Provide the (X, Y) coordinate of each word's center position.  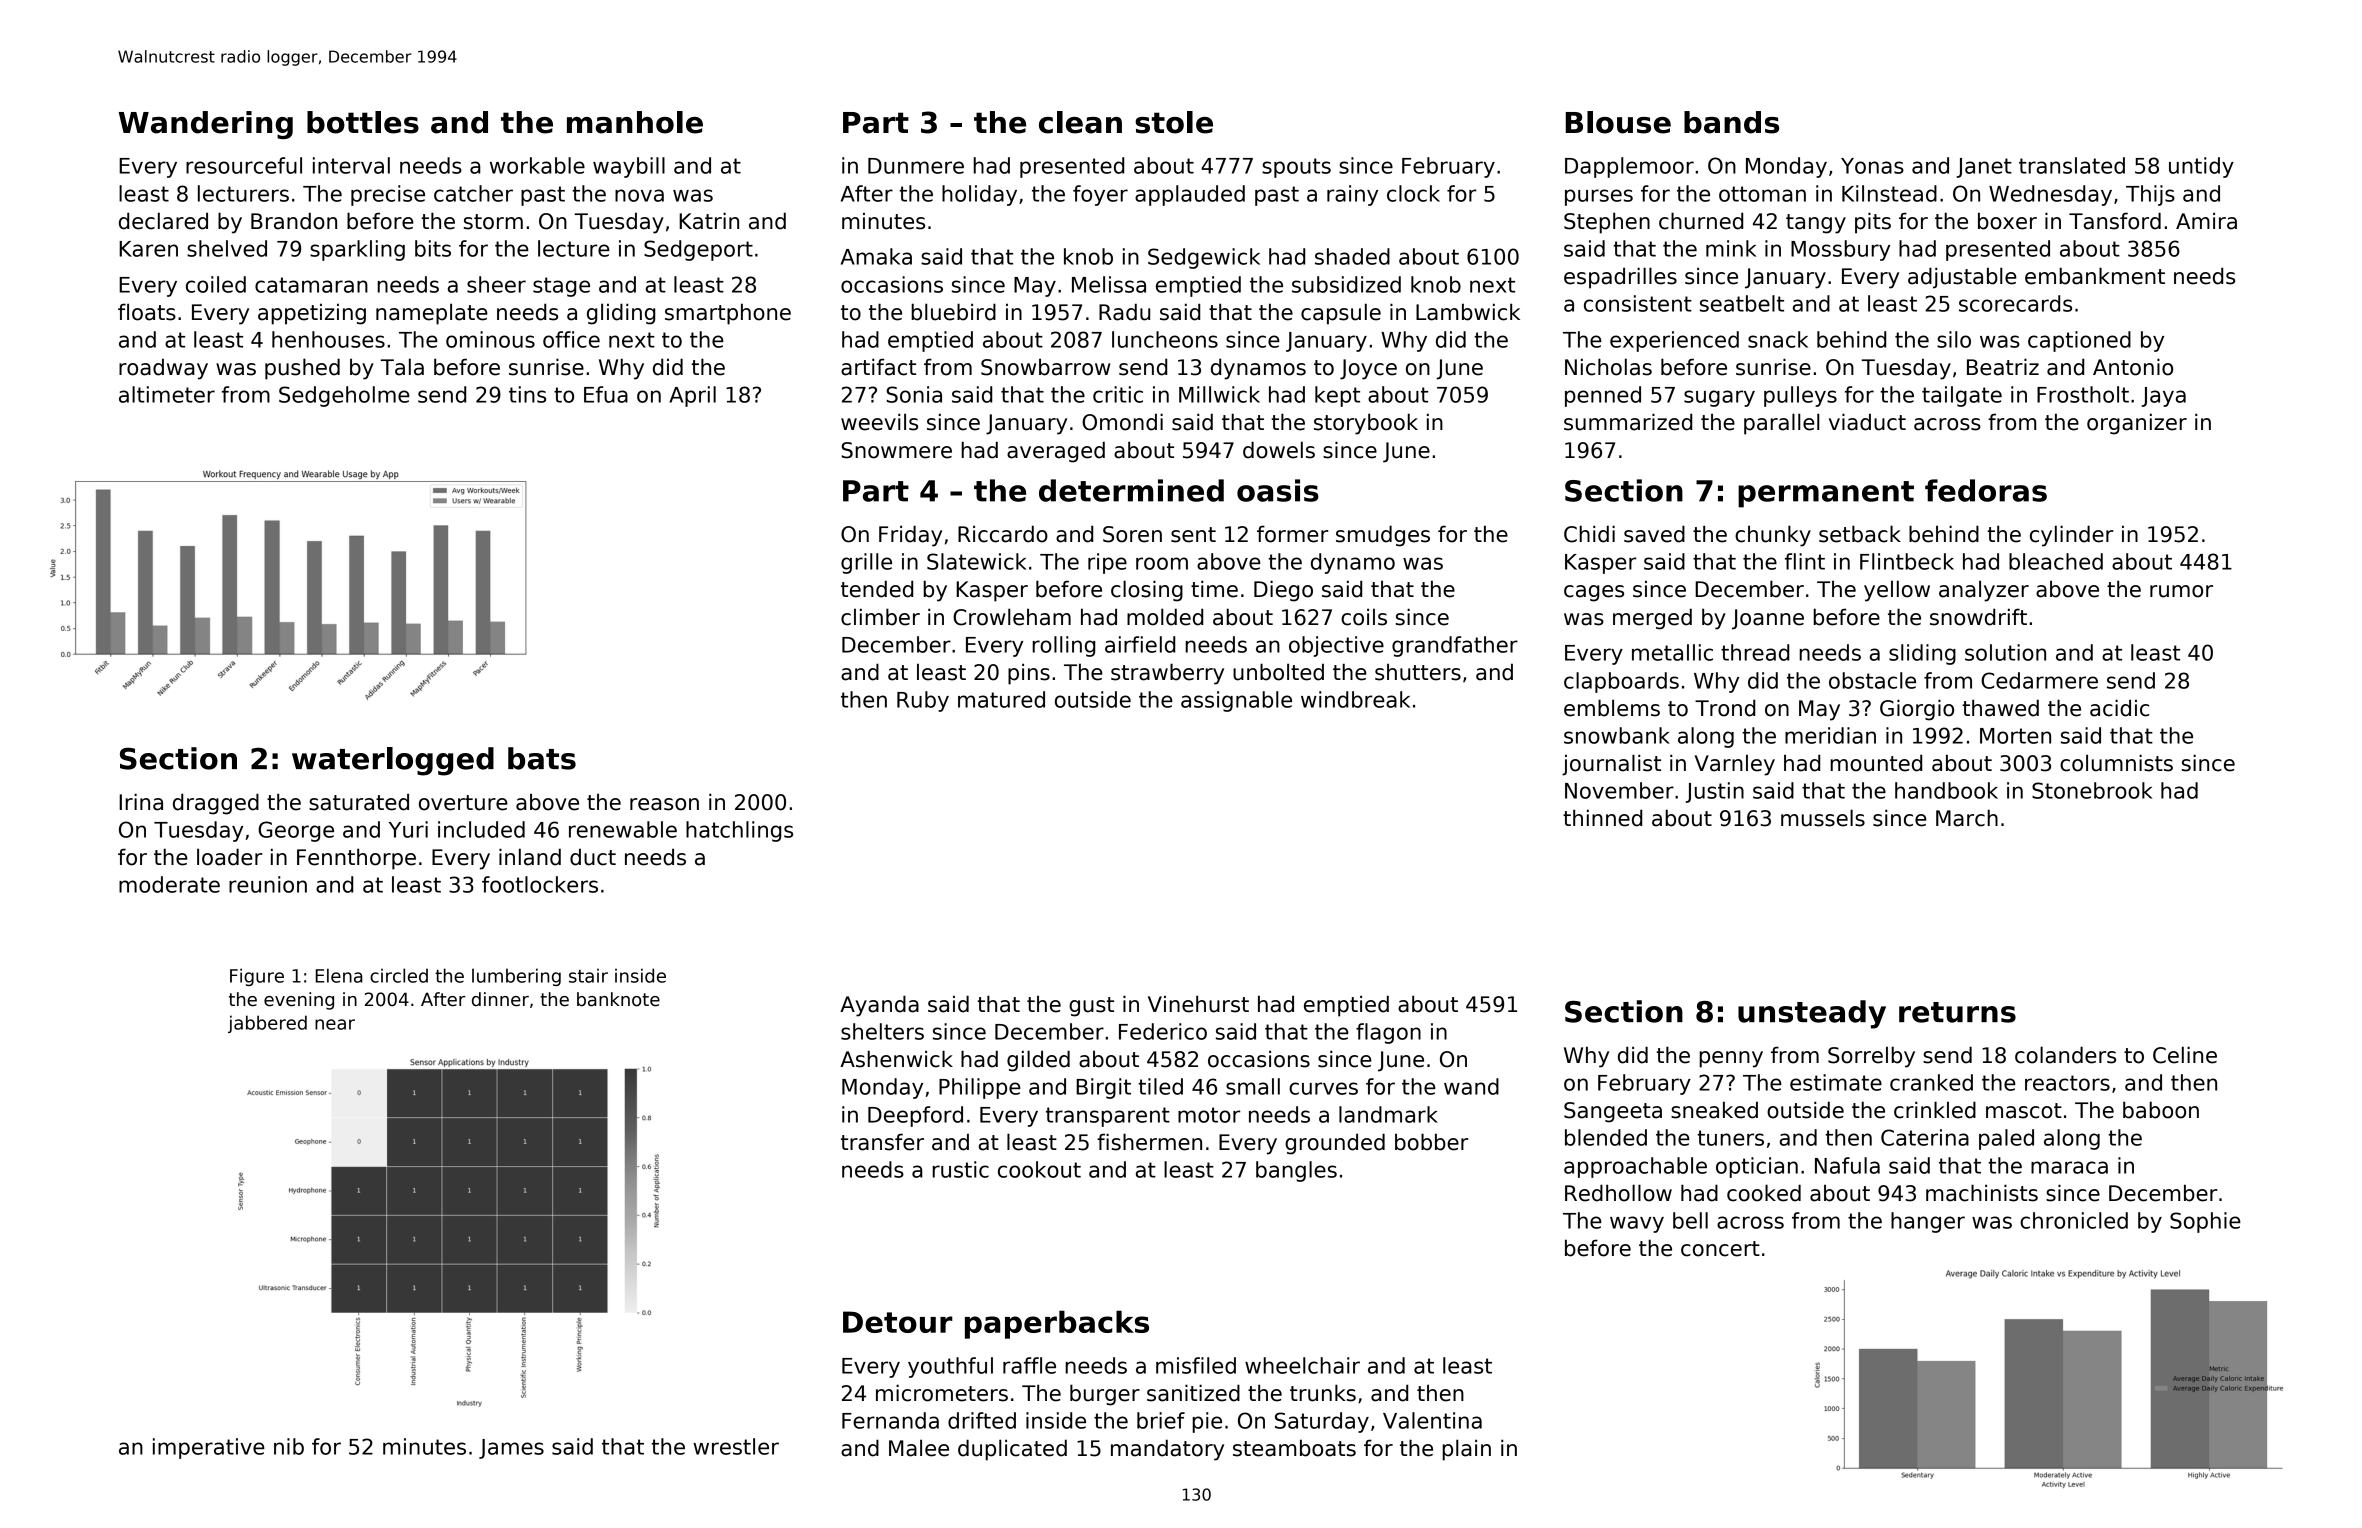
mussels (1823, 818)
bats (542, 758)
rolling (1063, 646)
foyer (1100, 195)
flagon (1388, 1033)
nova (639, 195)
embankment (2095, 276)
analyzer (1984, 591)
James (511, 1449)
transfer (882, 1142)
